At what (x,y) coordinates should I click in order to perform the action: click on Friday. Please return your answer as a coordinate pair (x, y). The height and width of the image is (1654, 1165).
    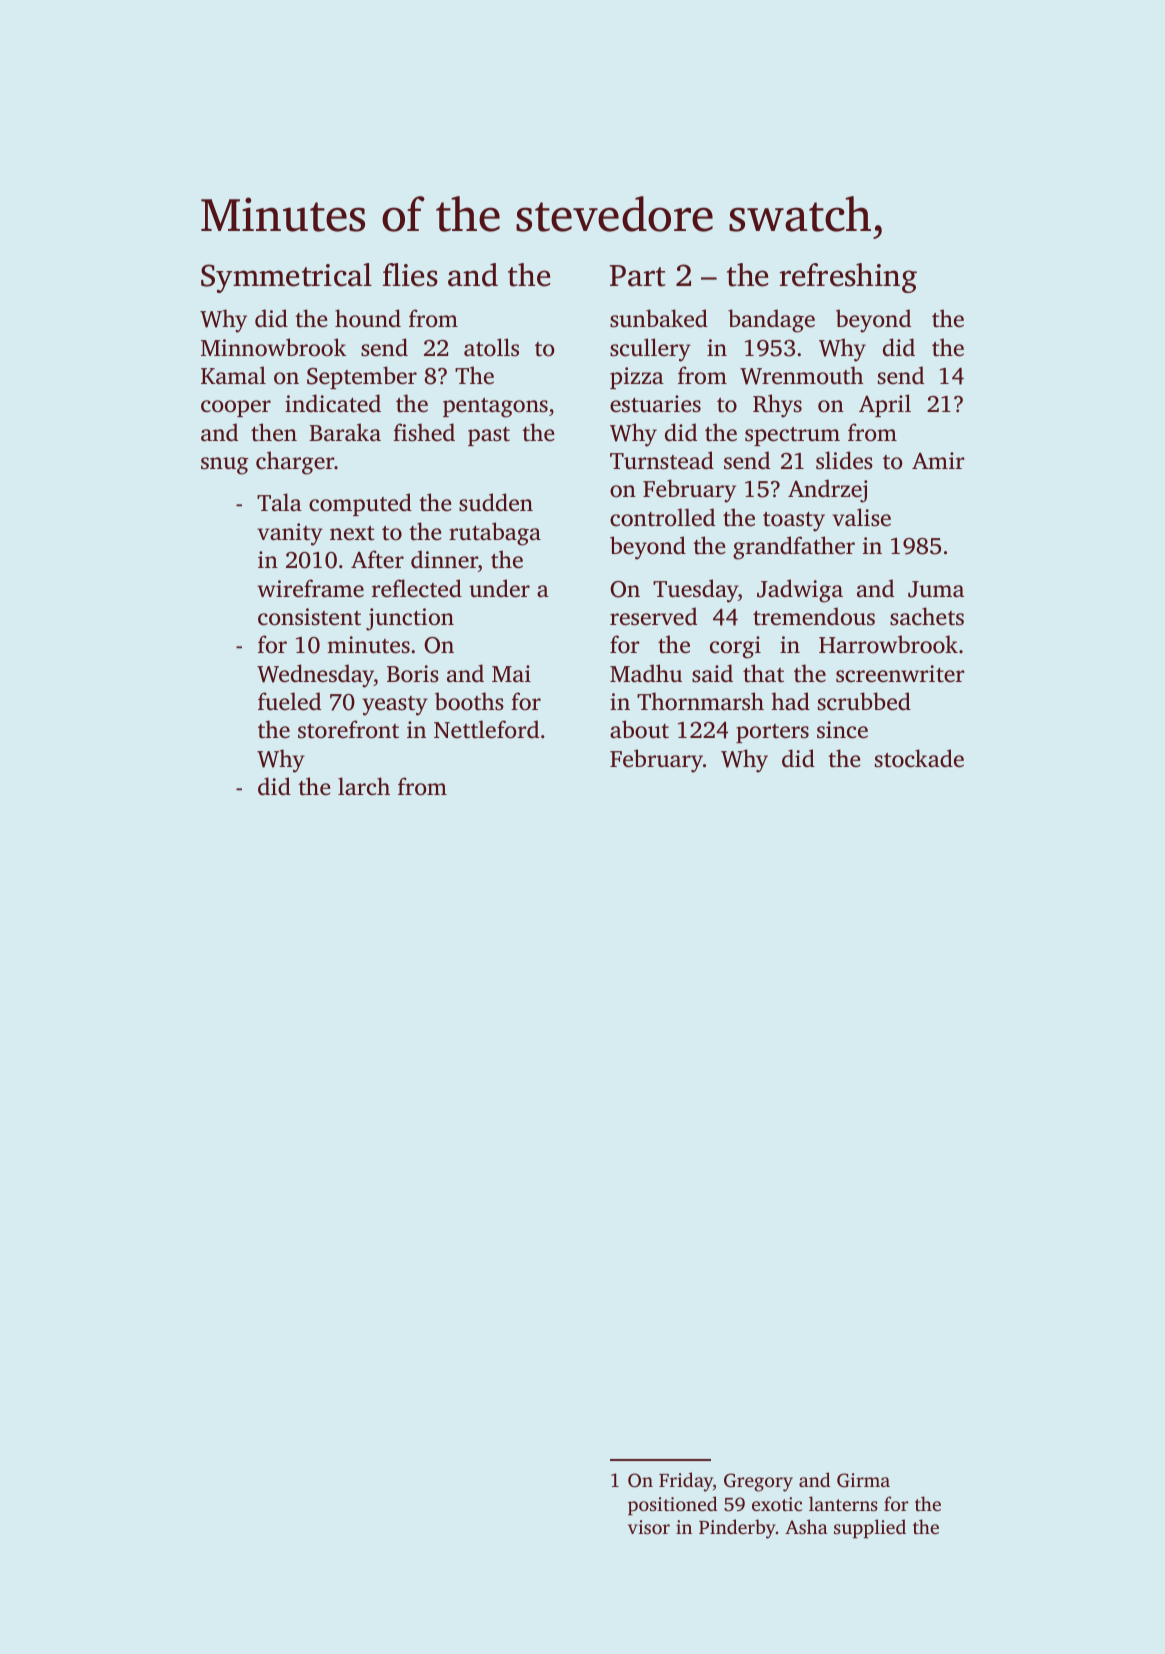
    Looking at the image, I should click on (686, 1482).
